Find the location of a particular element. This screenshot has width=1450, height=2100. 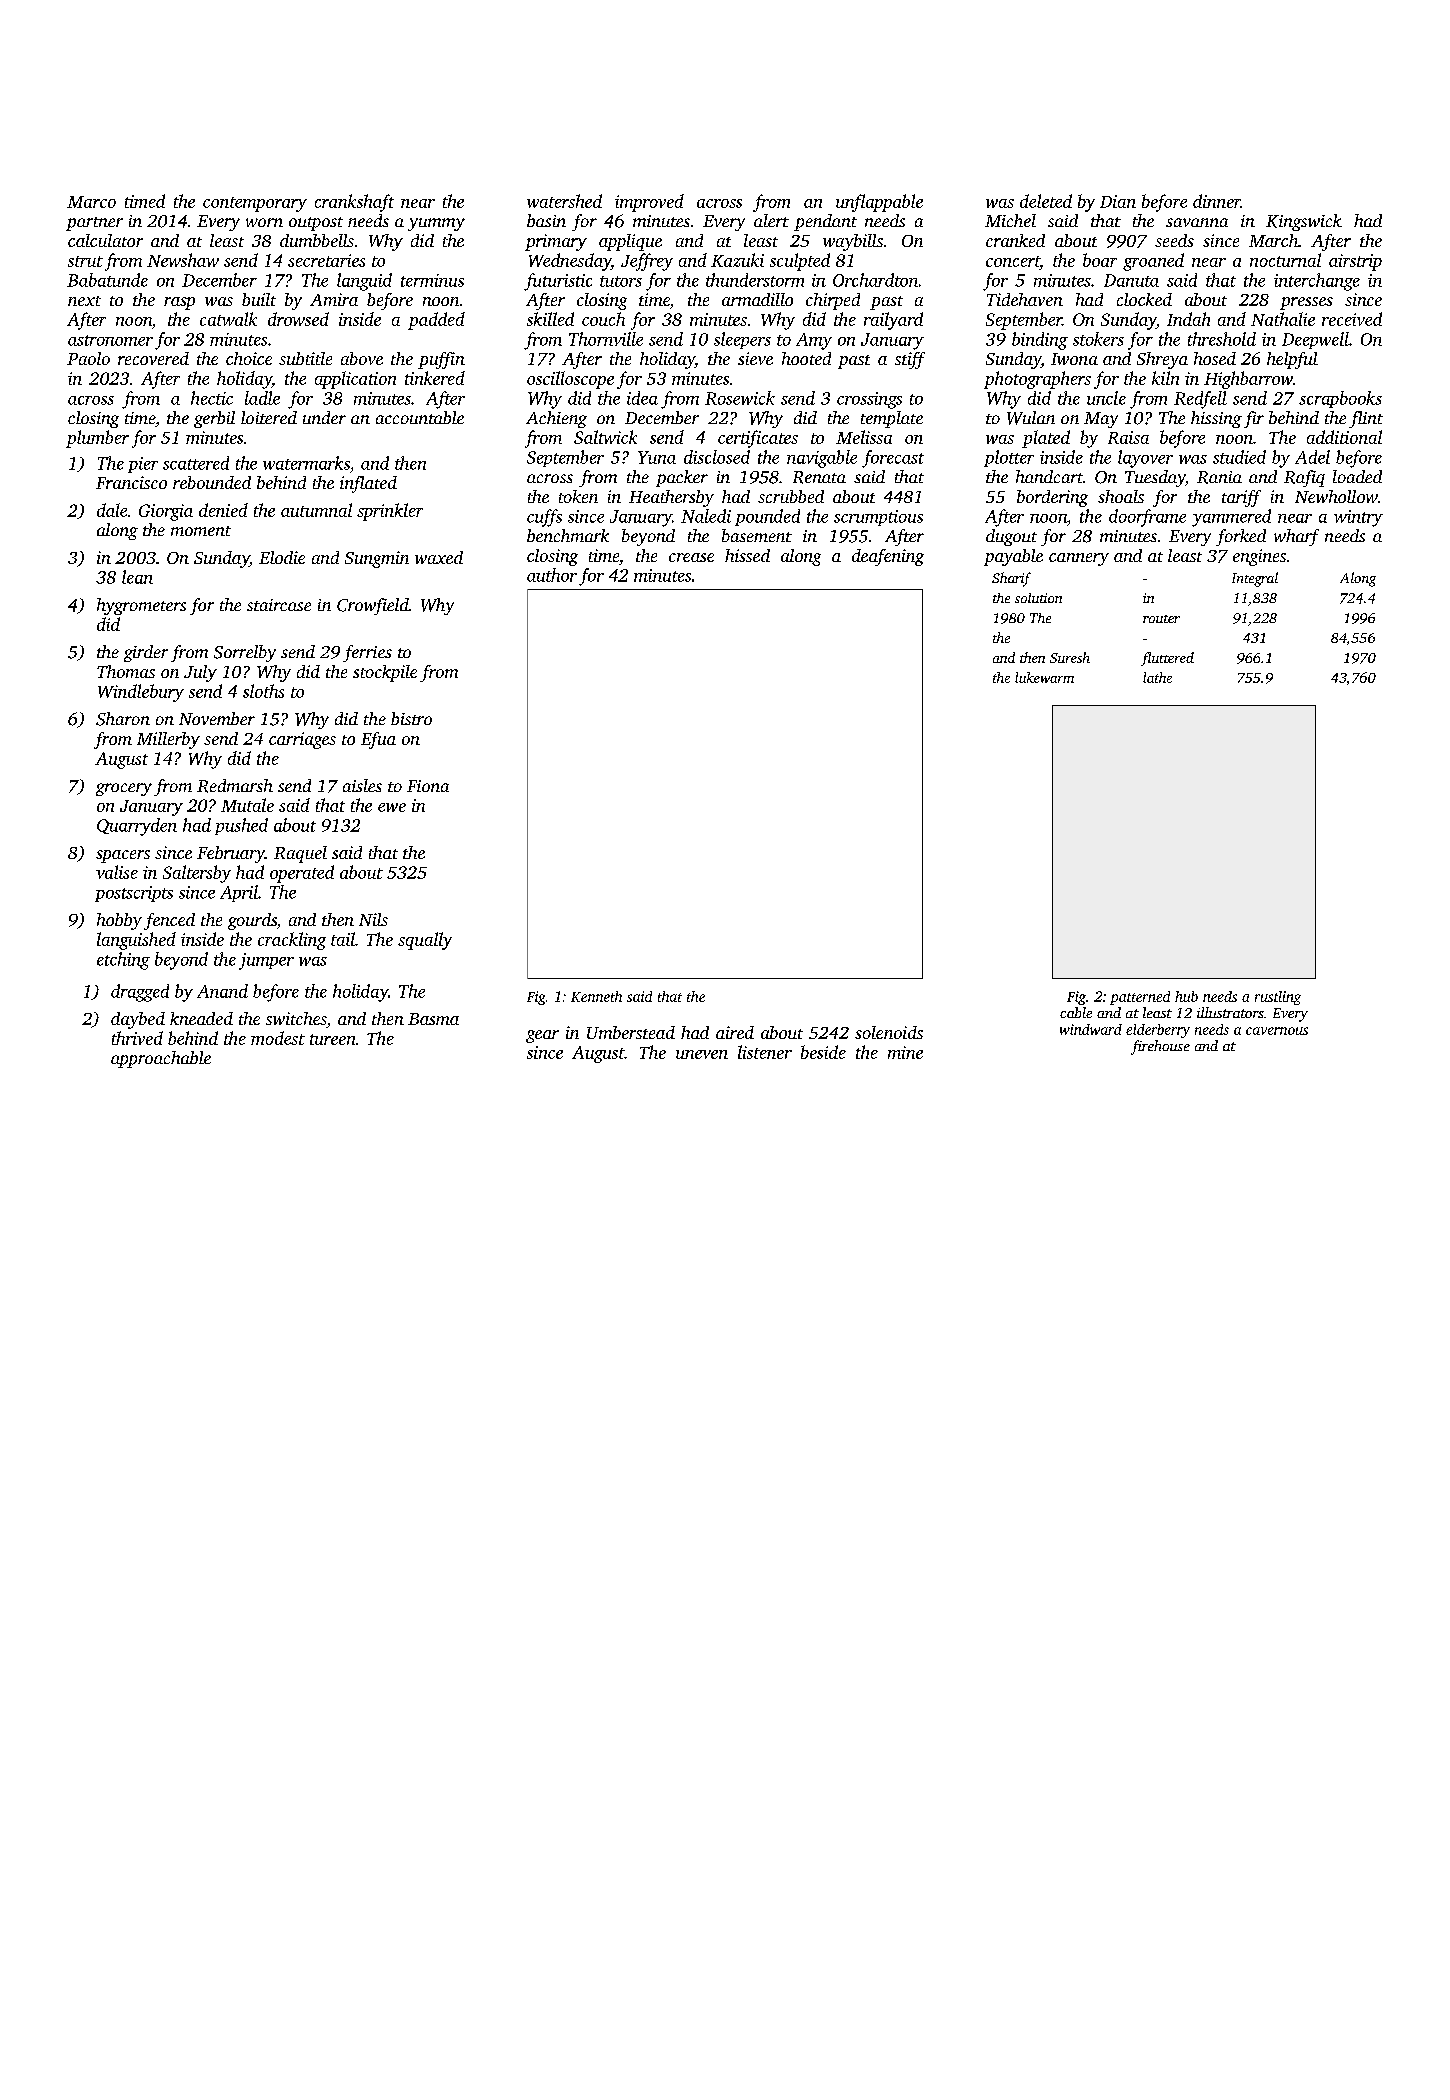

grocery is located at coordinates (124, 789).
